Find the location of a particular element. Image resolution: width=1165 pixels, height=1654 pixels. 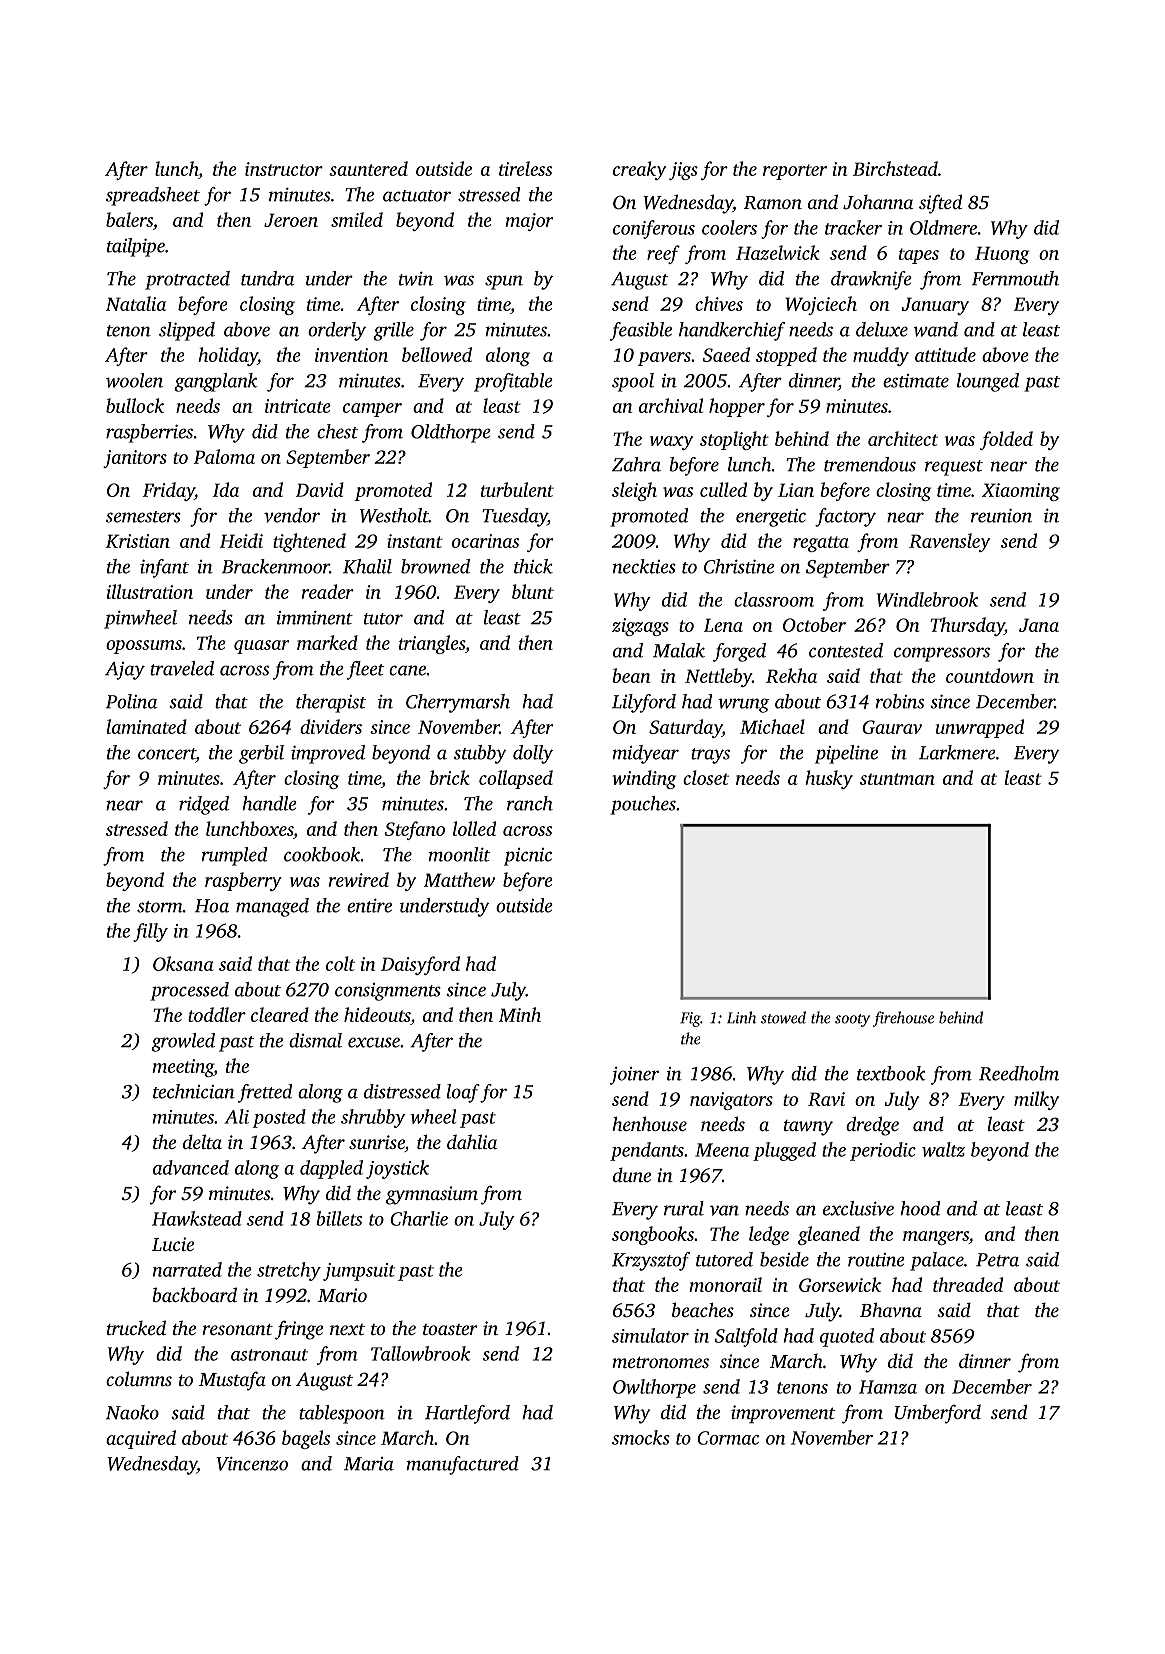

Hamza is located at coordinates (888, 1387).
